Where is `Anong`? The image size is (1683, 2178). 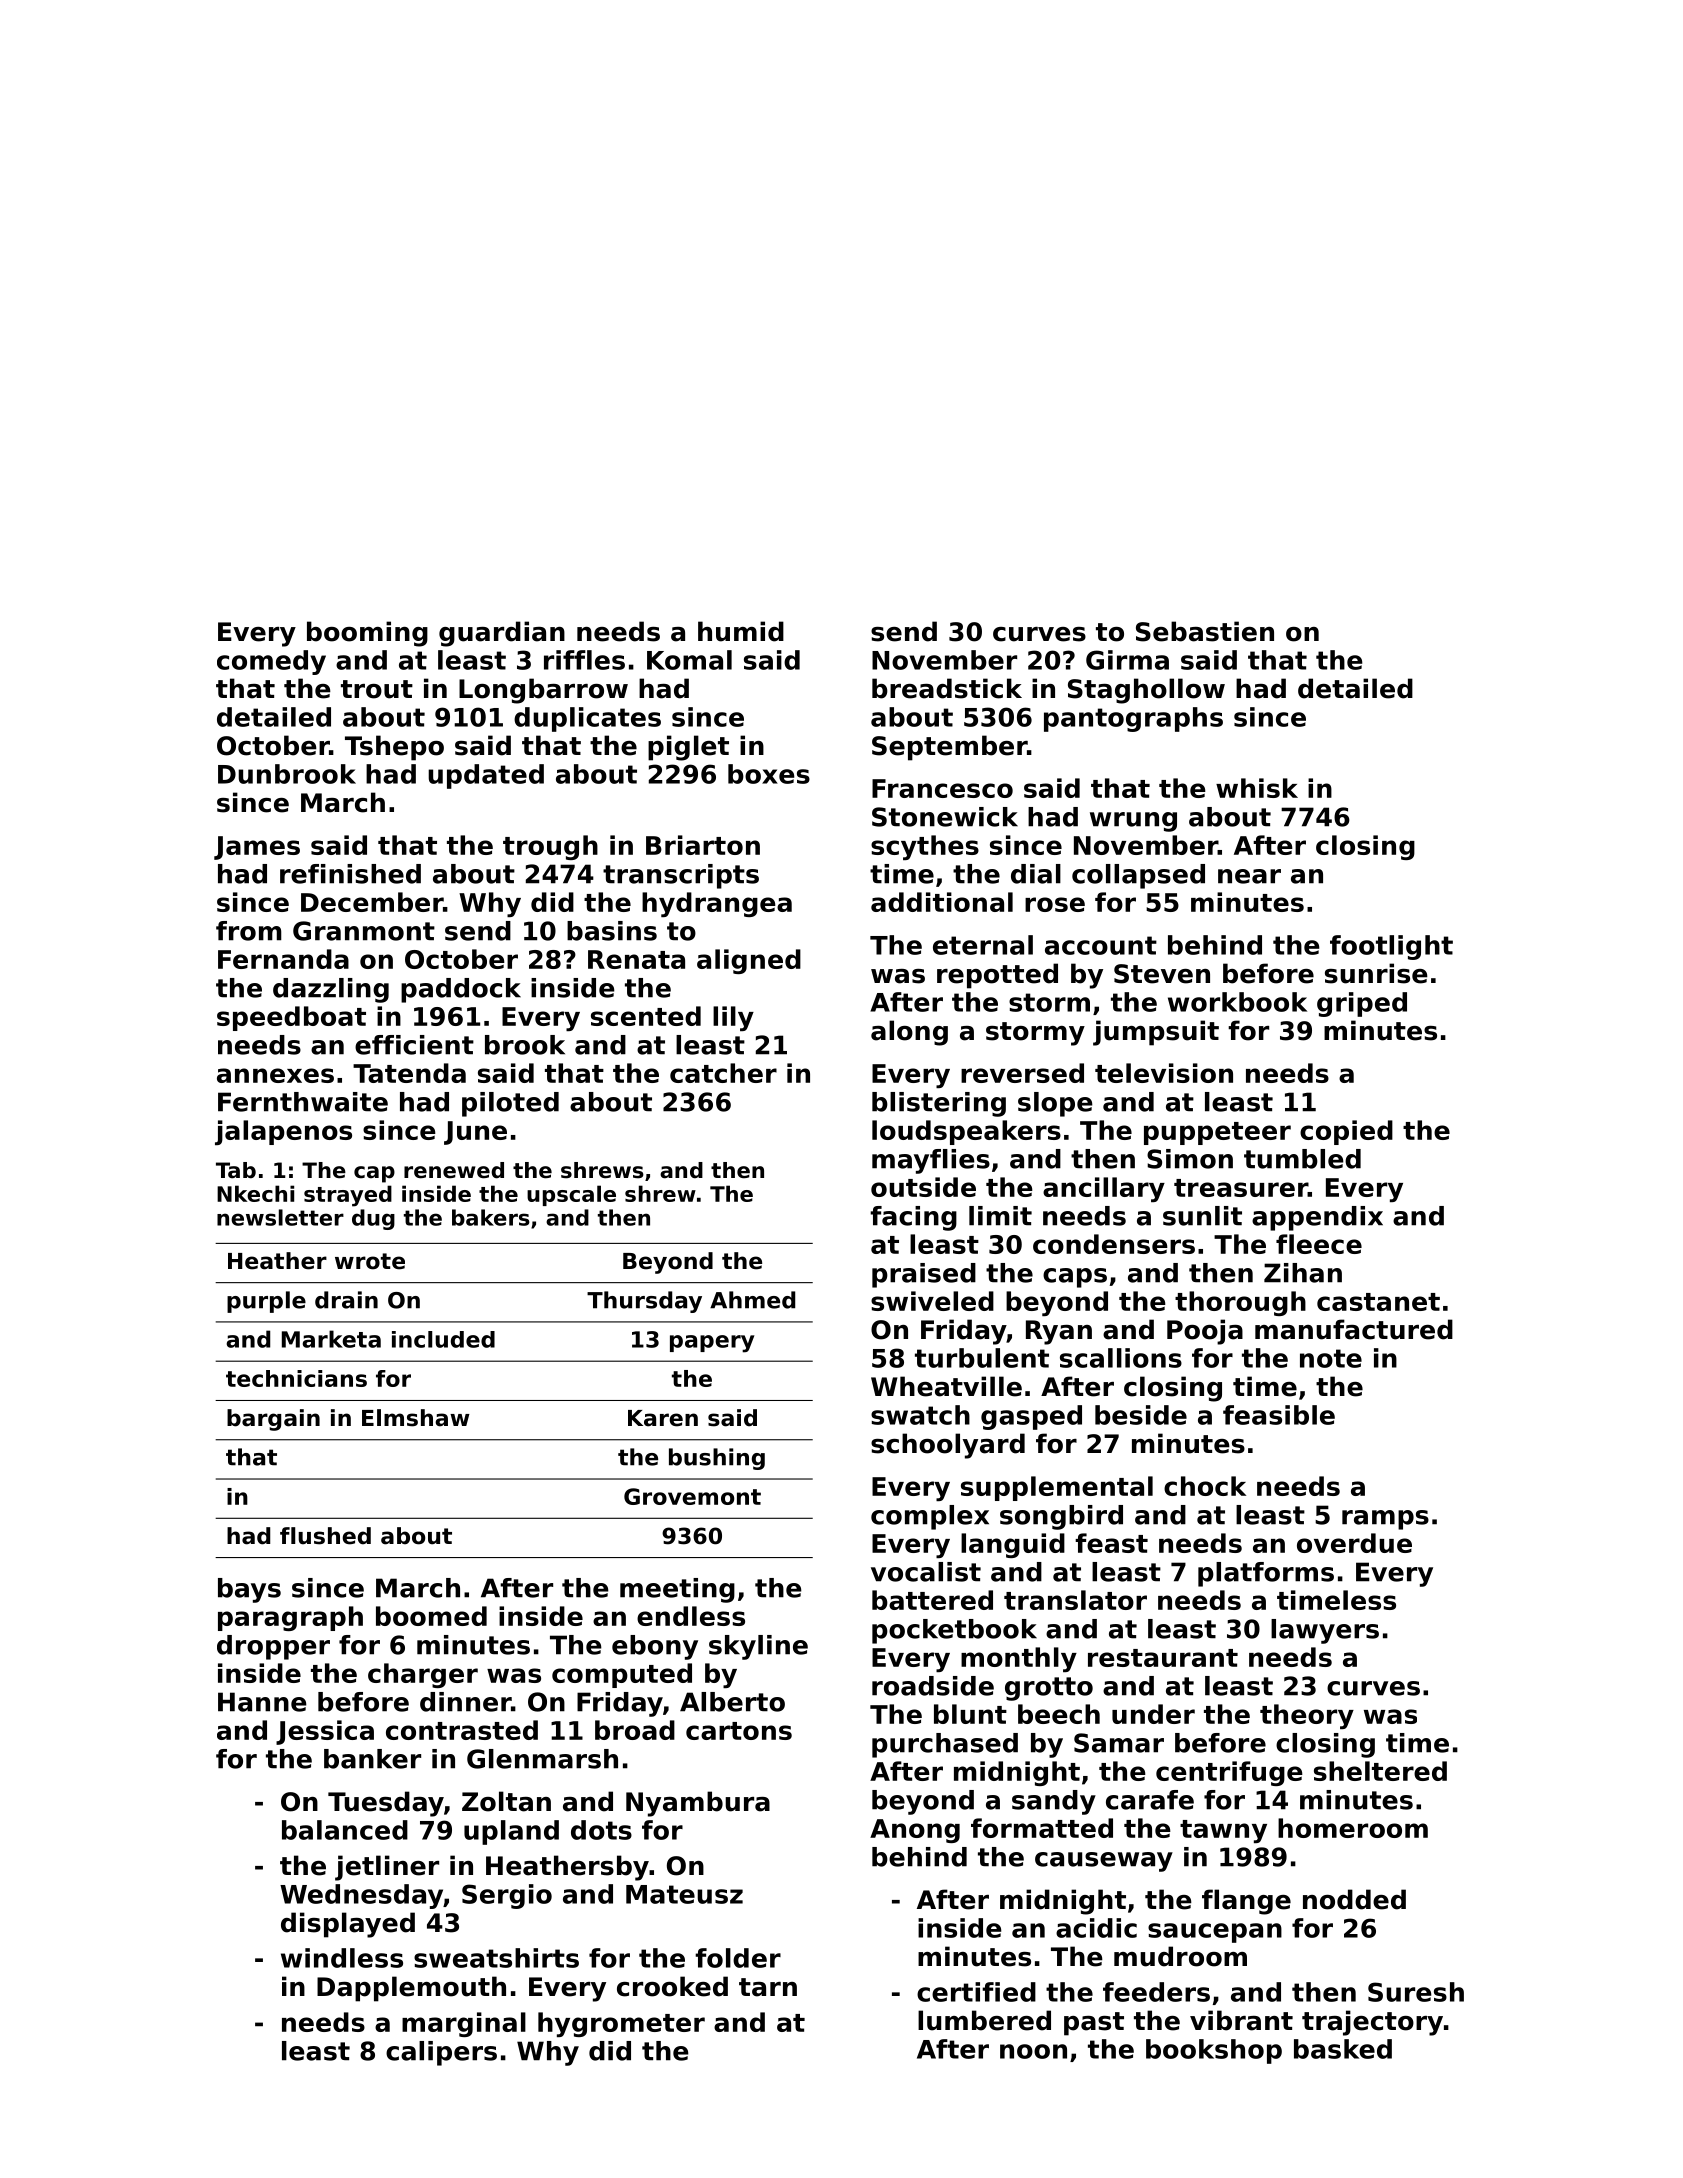 Anong is located at coordinates (915, 1831).
